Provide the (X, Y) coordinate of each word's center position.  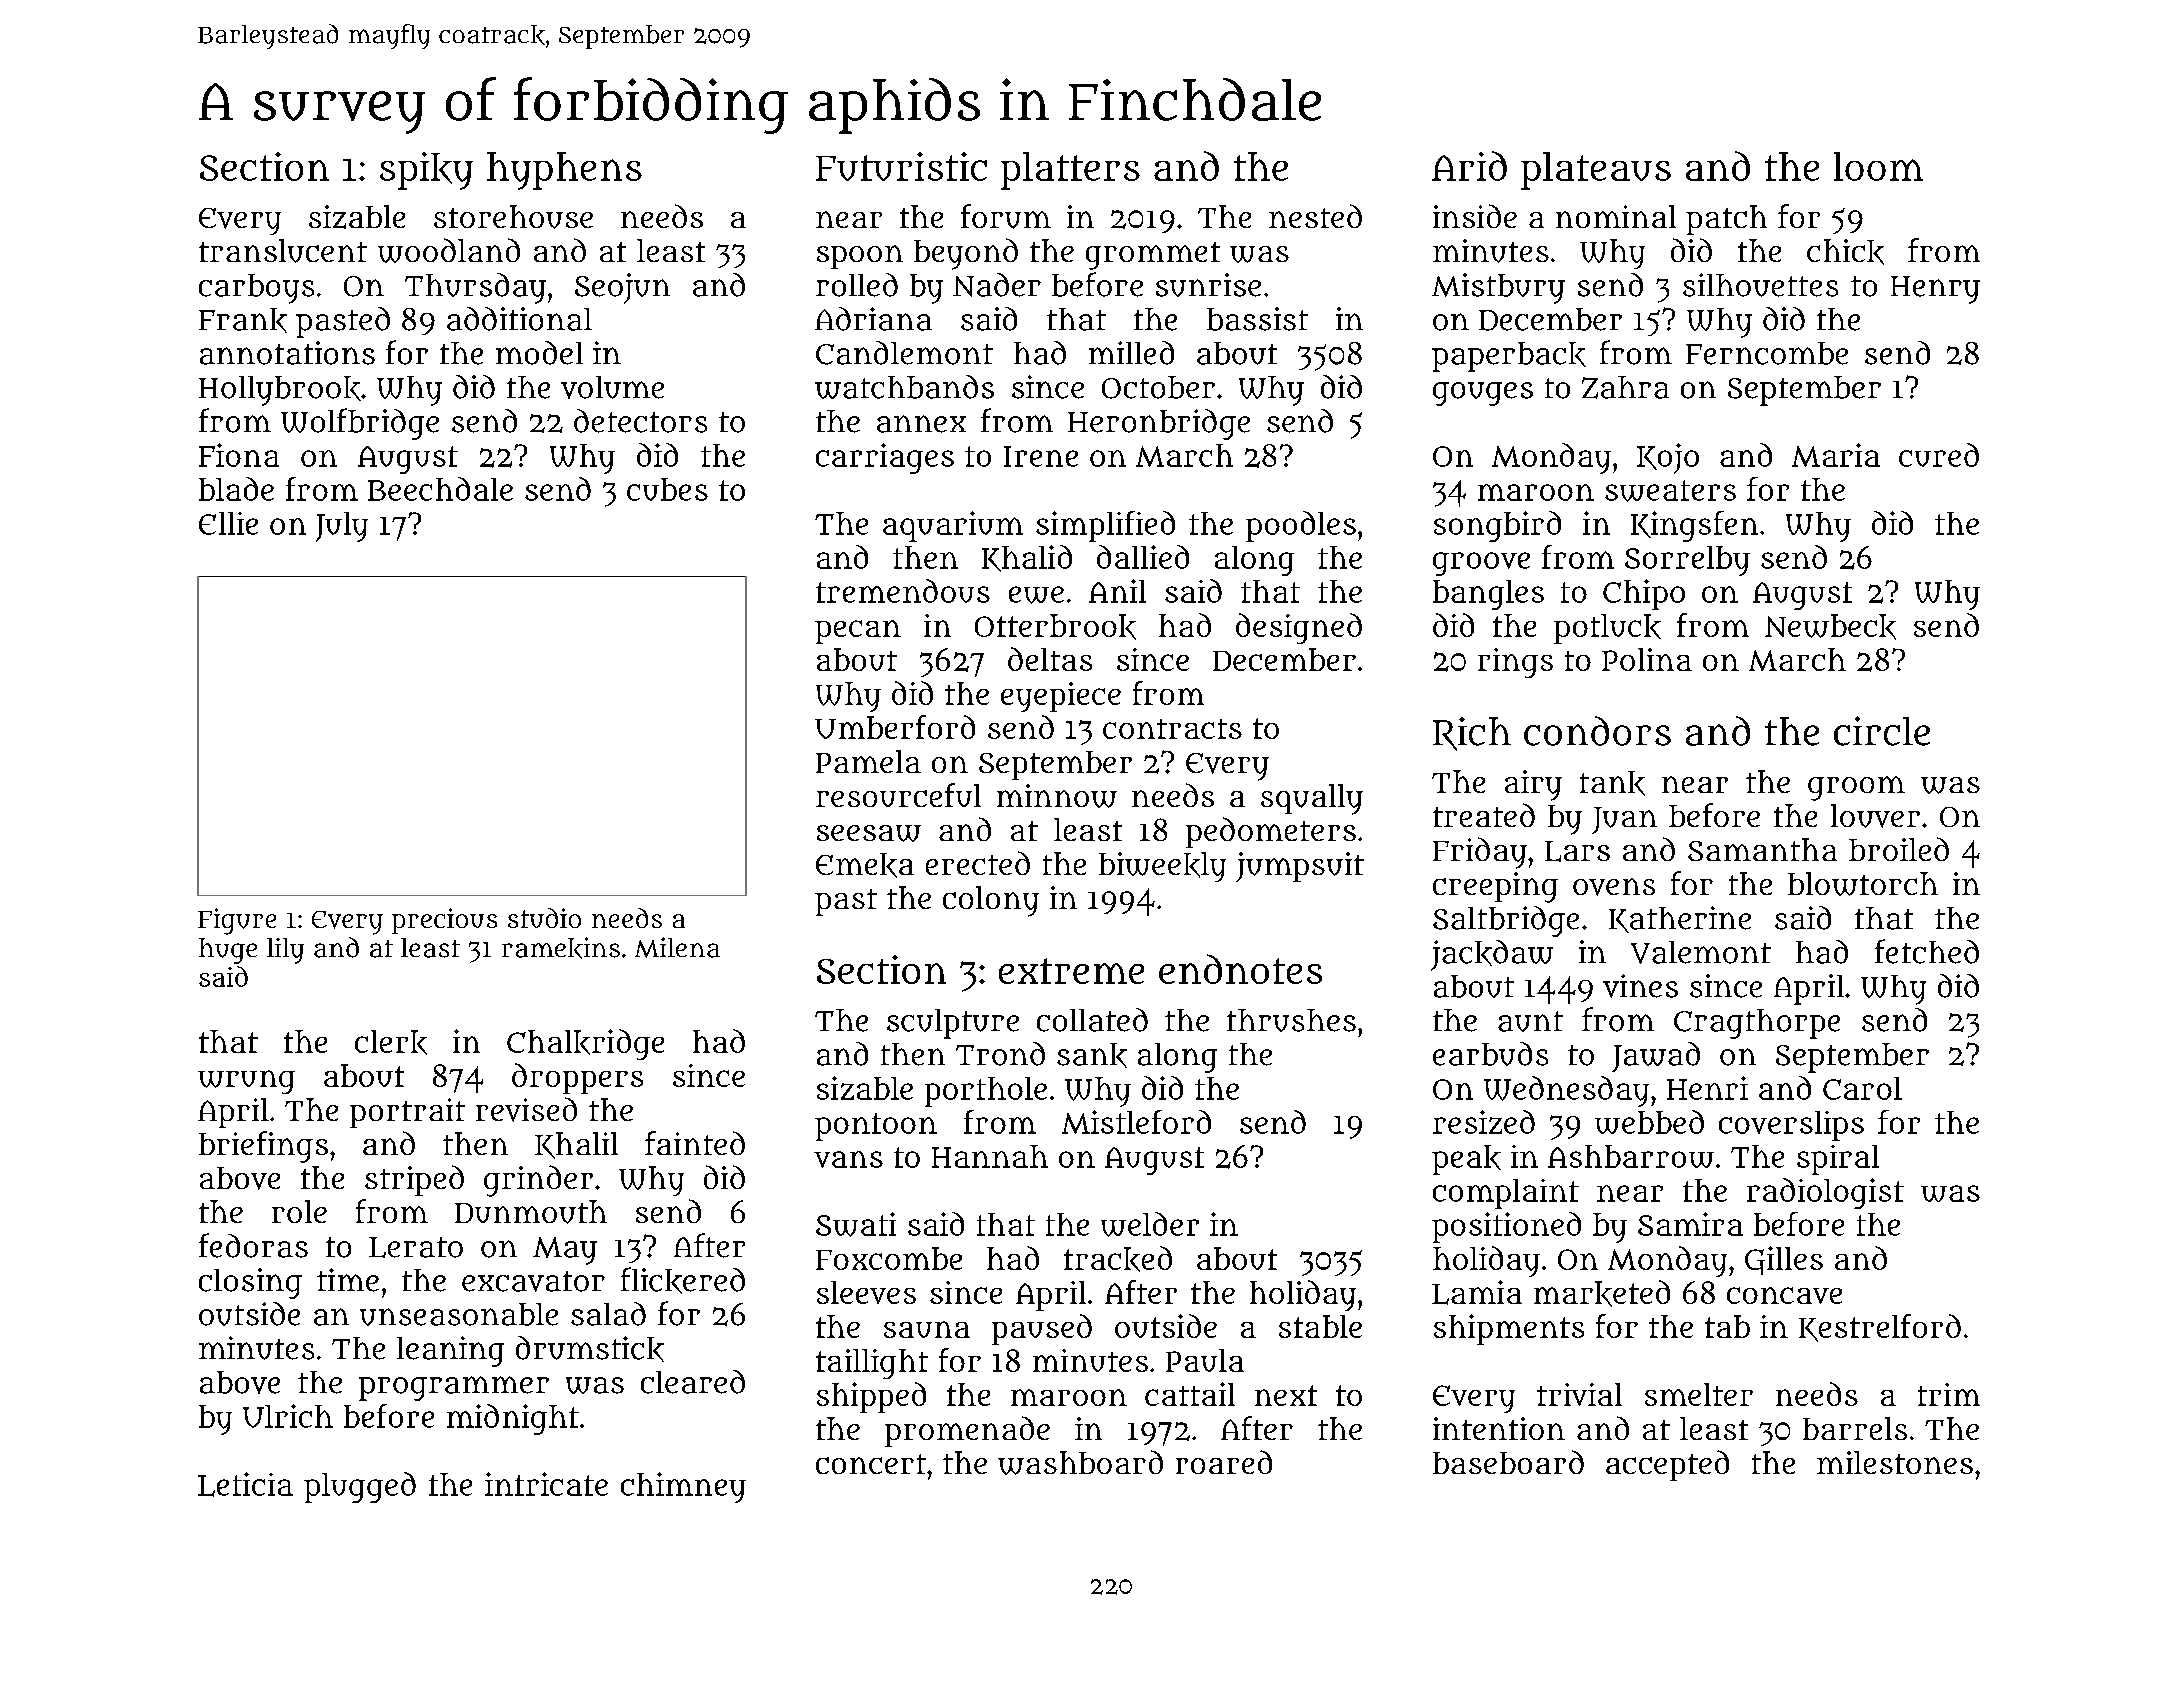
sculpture (953, 1024)
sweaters (1670, 491)
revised (526, 1109)
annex (921, 424)
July (342, 527)
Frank (243, 320)
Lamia (1477, 1292)
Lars (1577, 851)
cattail (1190, 1394)
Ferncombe (1767, 353)
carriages (885, 458)
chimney (683, 1487)
